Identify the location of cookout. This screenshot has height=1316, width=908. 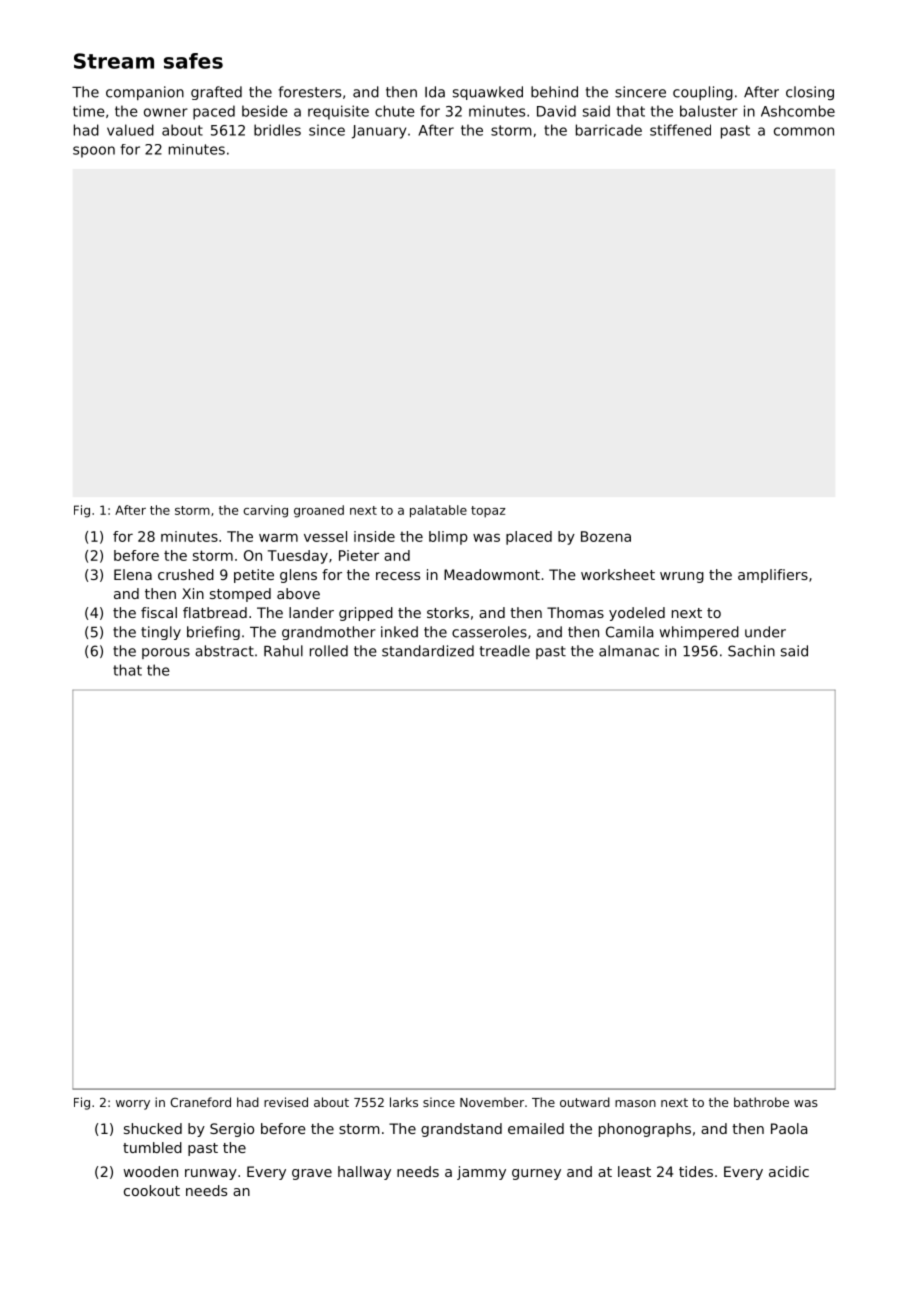
(152, 1190).
